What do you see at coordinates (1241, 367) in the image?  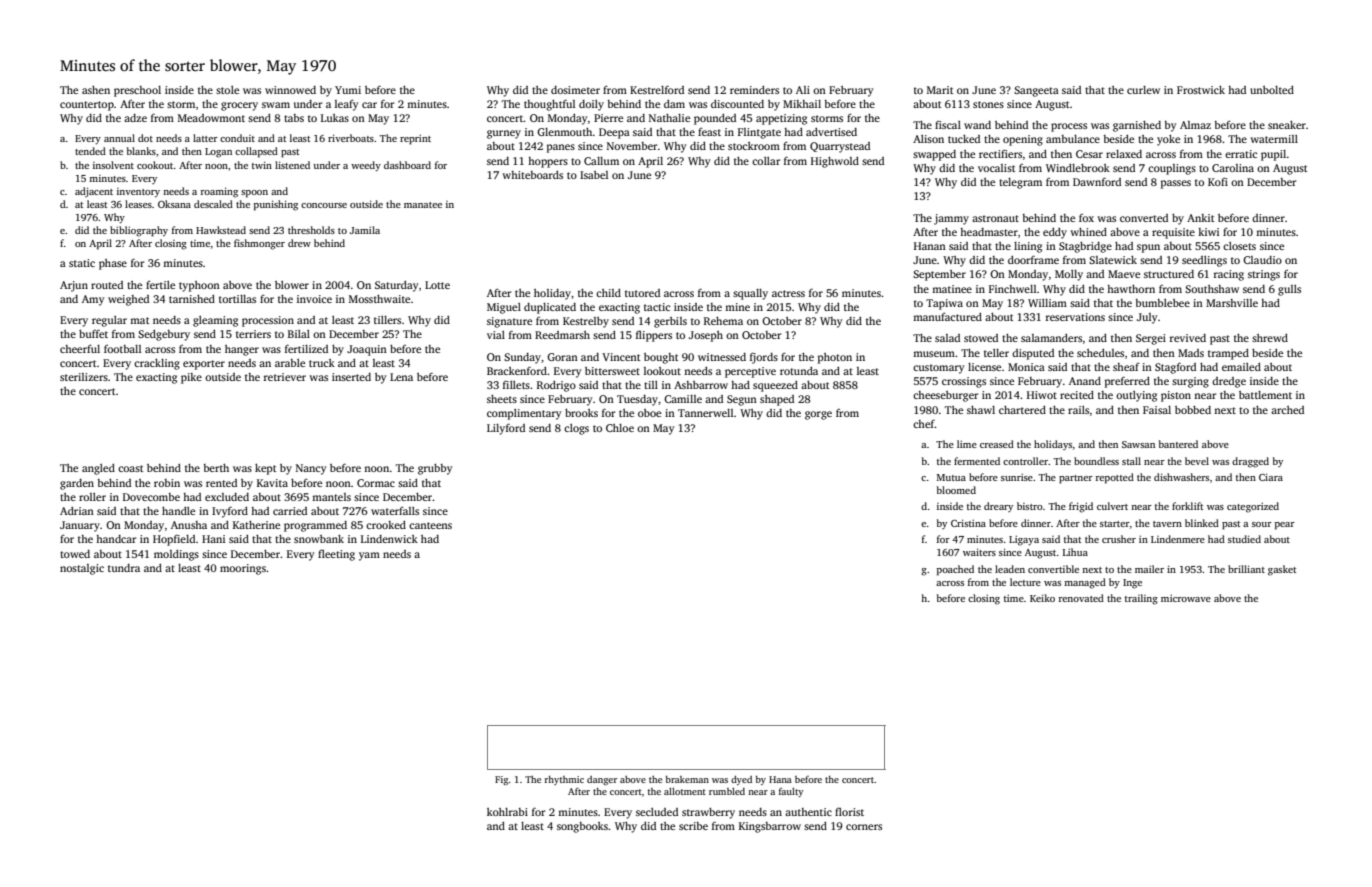 I see `emailed` at bounding box center [1241, 367].
